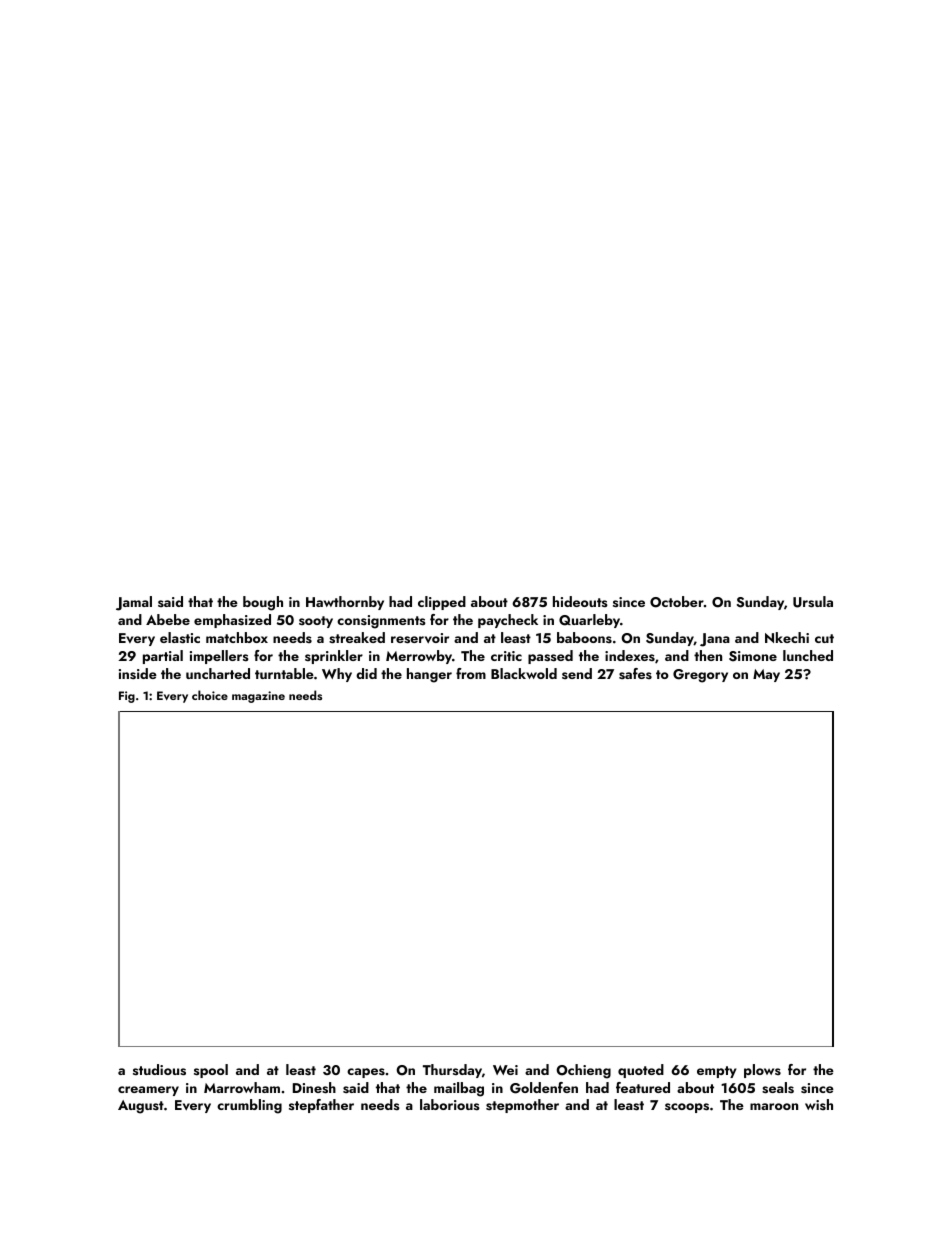  Describe the element at coordinates (249, 1106) in the screenshot. I see `crumbling` at that location.
